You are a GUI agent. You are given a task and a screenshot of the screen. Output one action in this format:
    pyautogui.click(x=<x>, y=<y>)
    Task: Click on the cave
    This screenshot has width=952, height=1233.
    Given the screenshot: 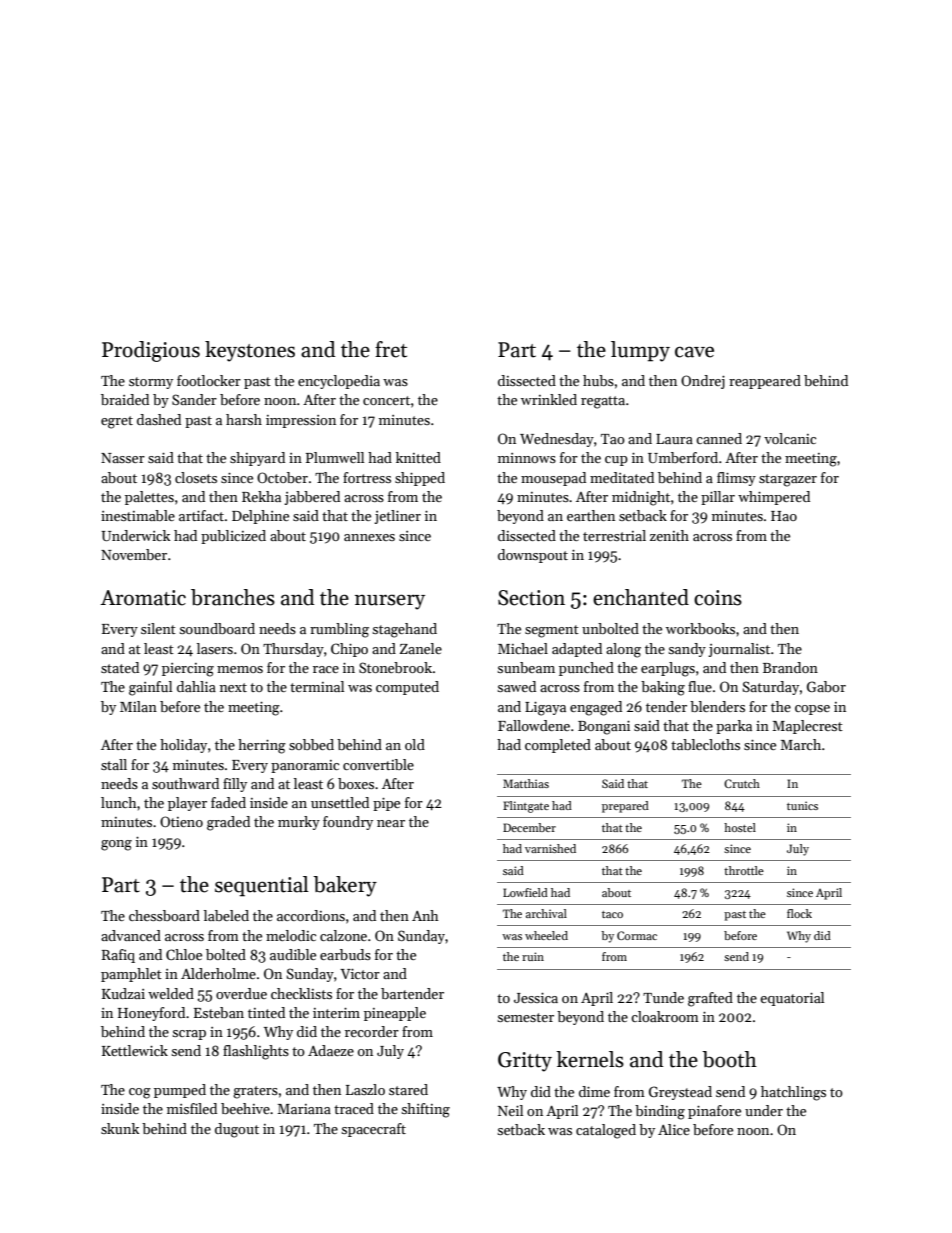 What is the action you would take?
    pyautogui.click(x=694, y=352)
